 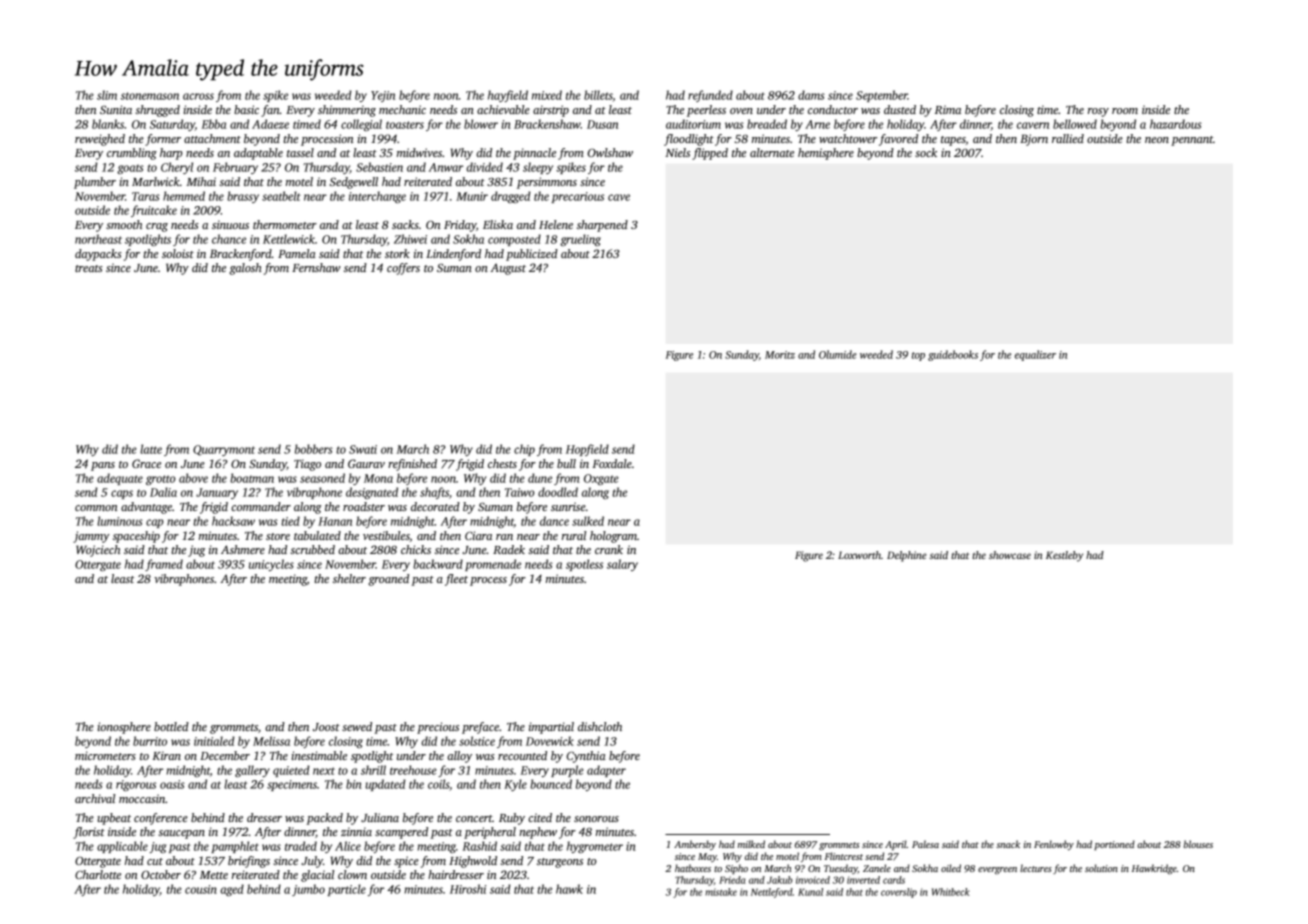 I want to click on Loxworth, so click(x=859, y=555).
